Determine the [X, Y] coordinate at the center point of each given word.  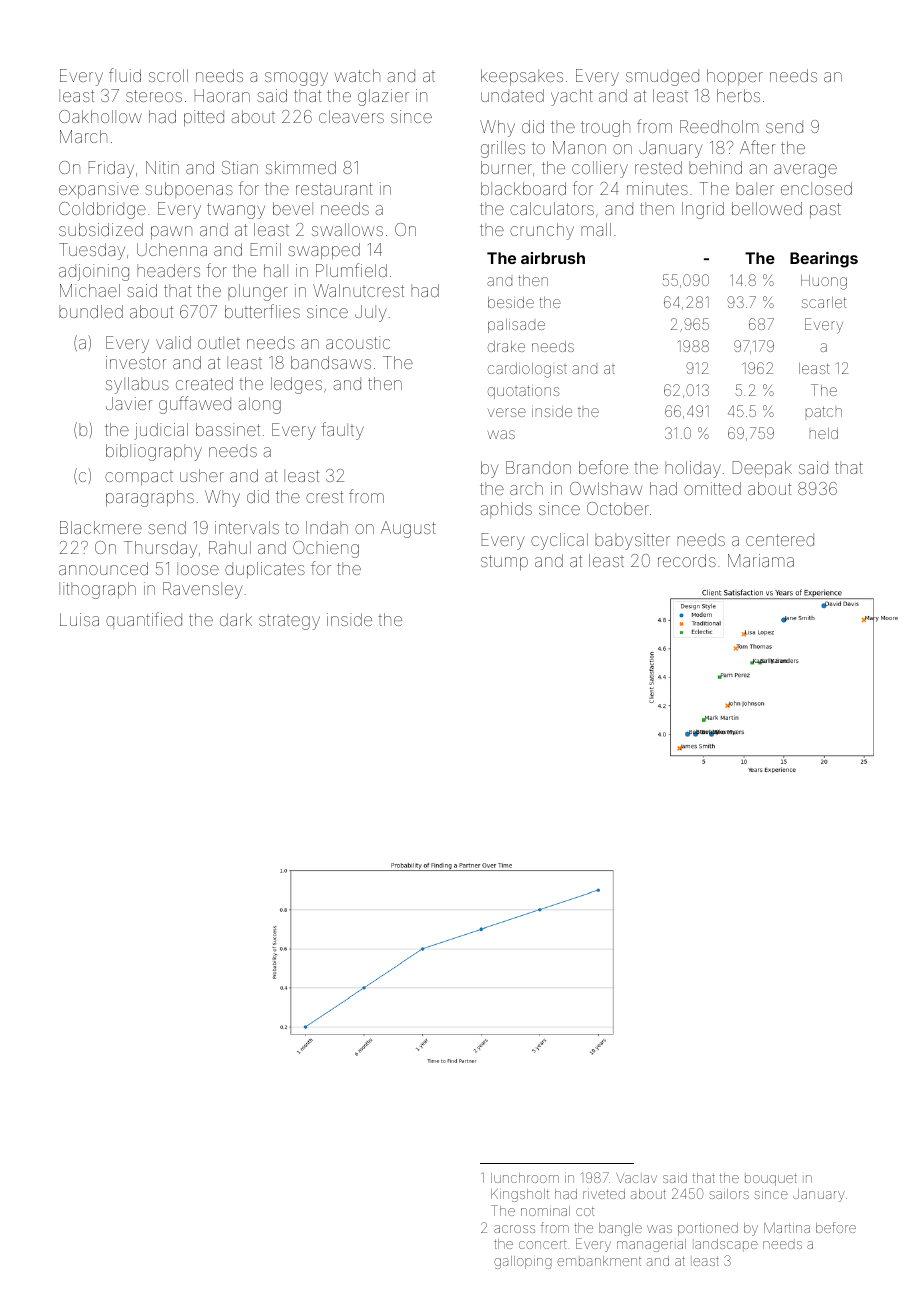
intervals [247, 527]
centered [780, 539]
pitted [204, 118]
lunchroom [525, 1178]
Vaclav [636, 1178]
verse [507, 412]
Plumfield [351, 270]
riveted [604, 1194]
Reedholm [719, 126]
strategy [289, 622]
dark [236, 619]
